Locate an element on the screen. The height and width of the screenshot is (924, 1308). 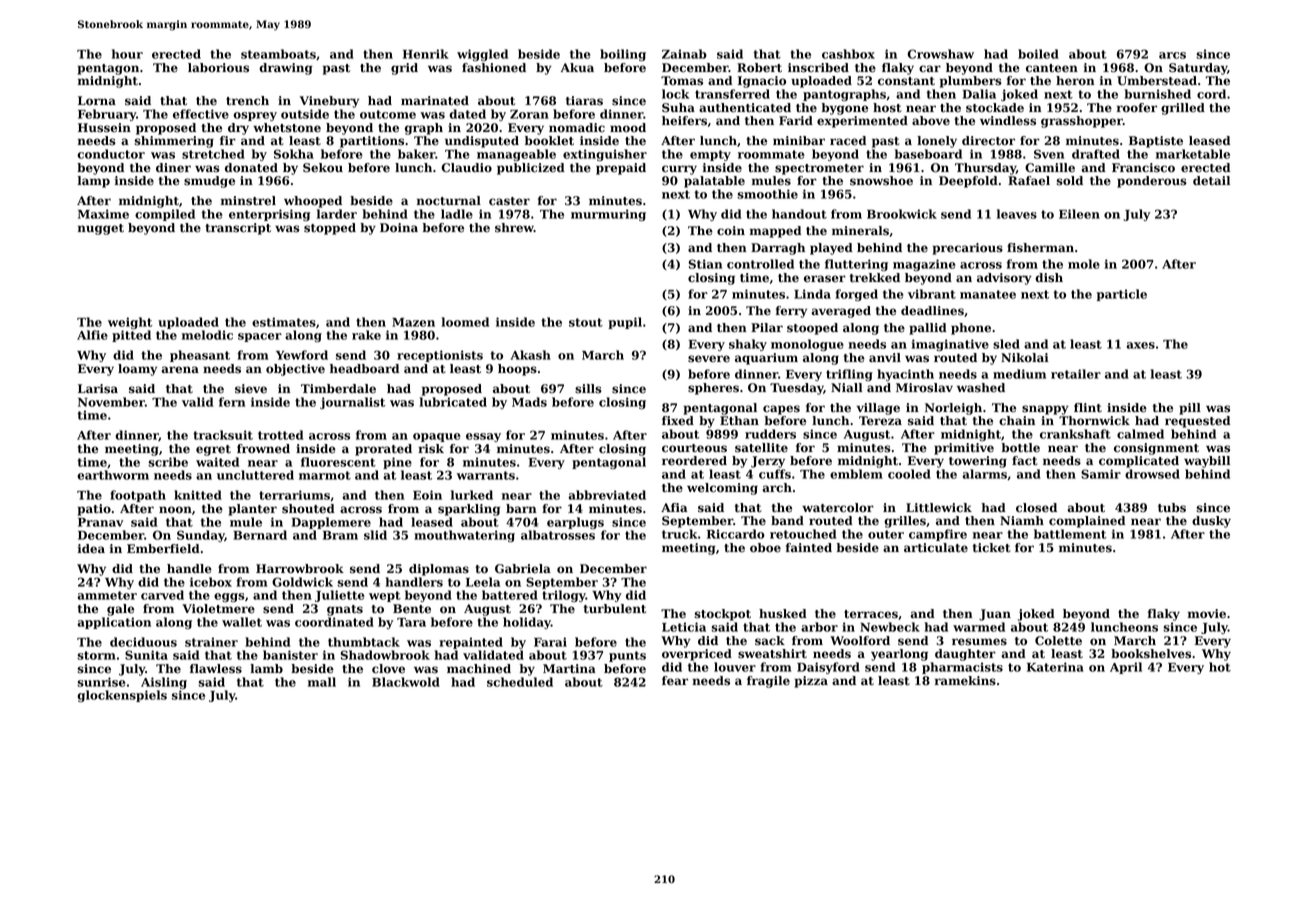
chain is located at coordinates (1017, 421).
